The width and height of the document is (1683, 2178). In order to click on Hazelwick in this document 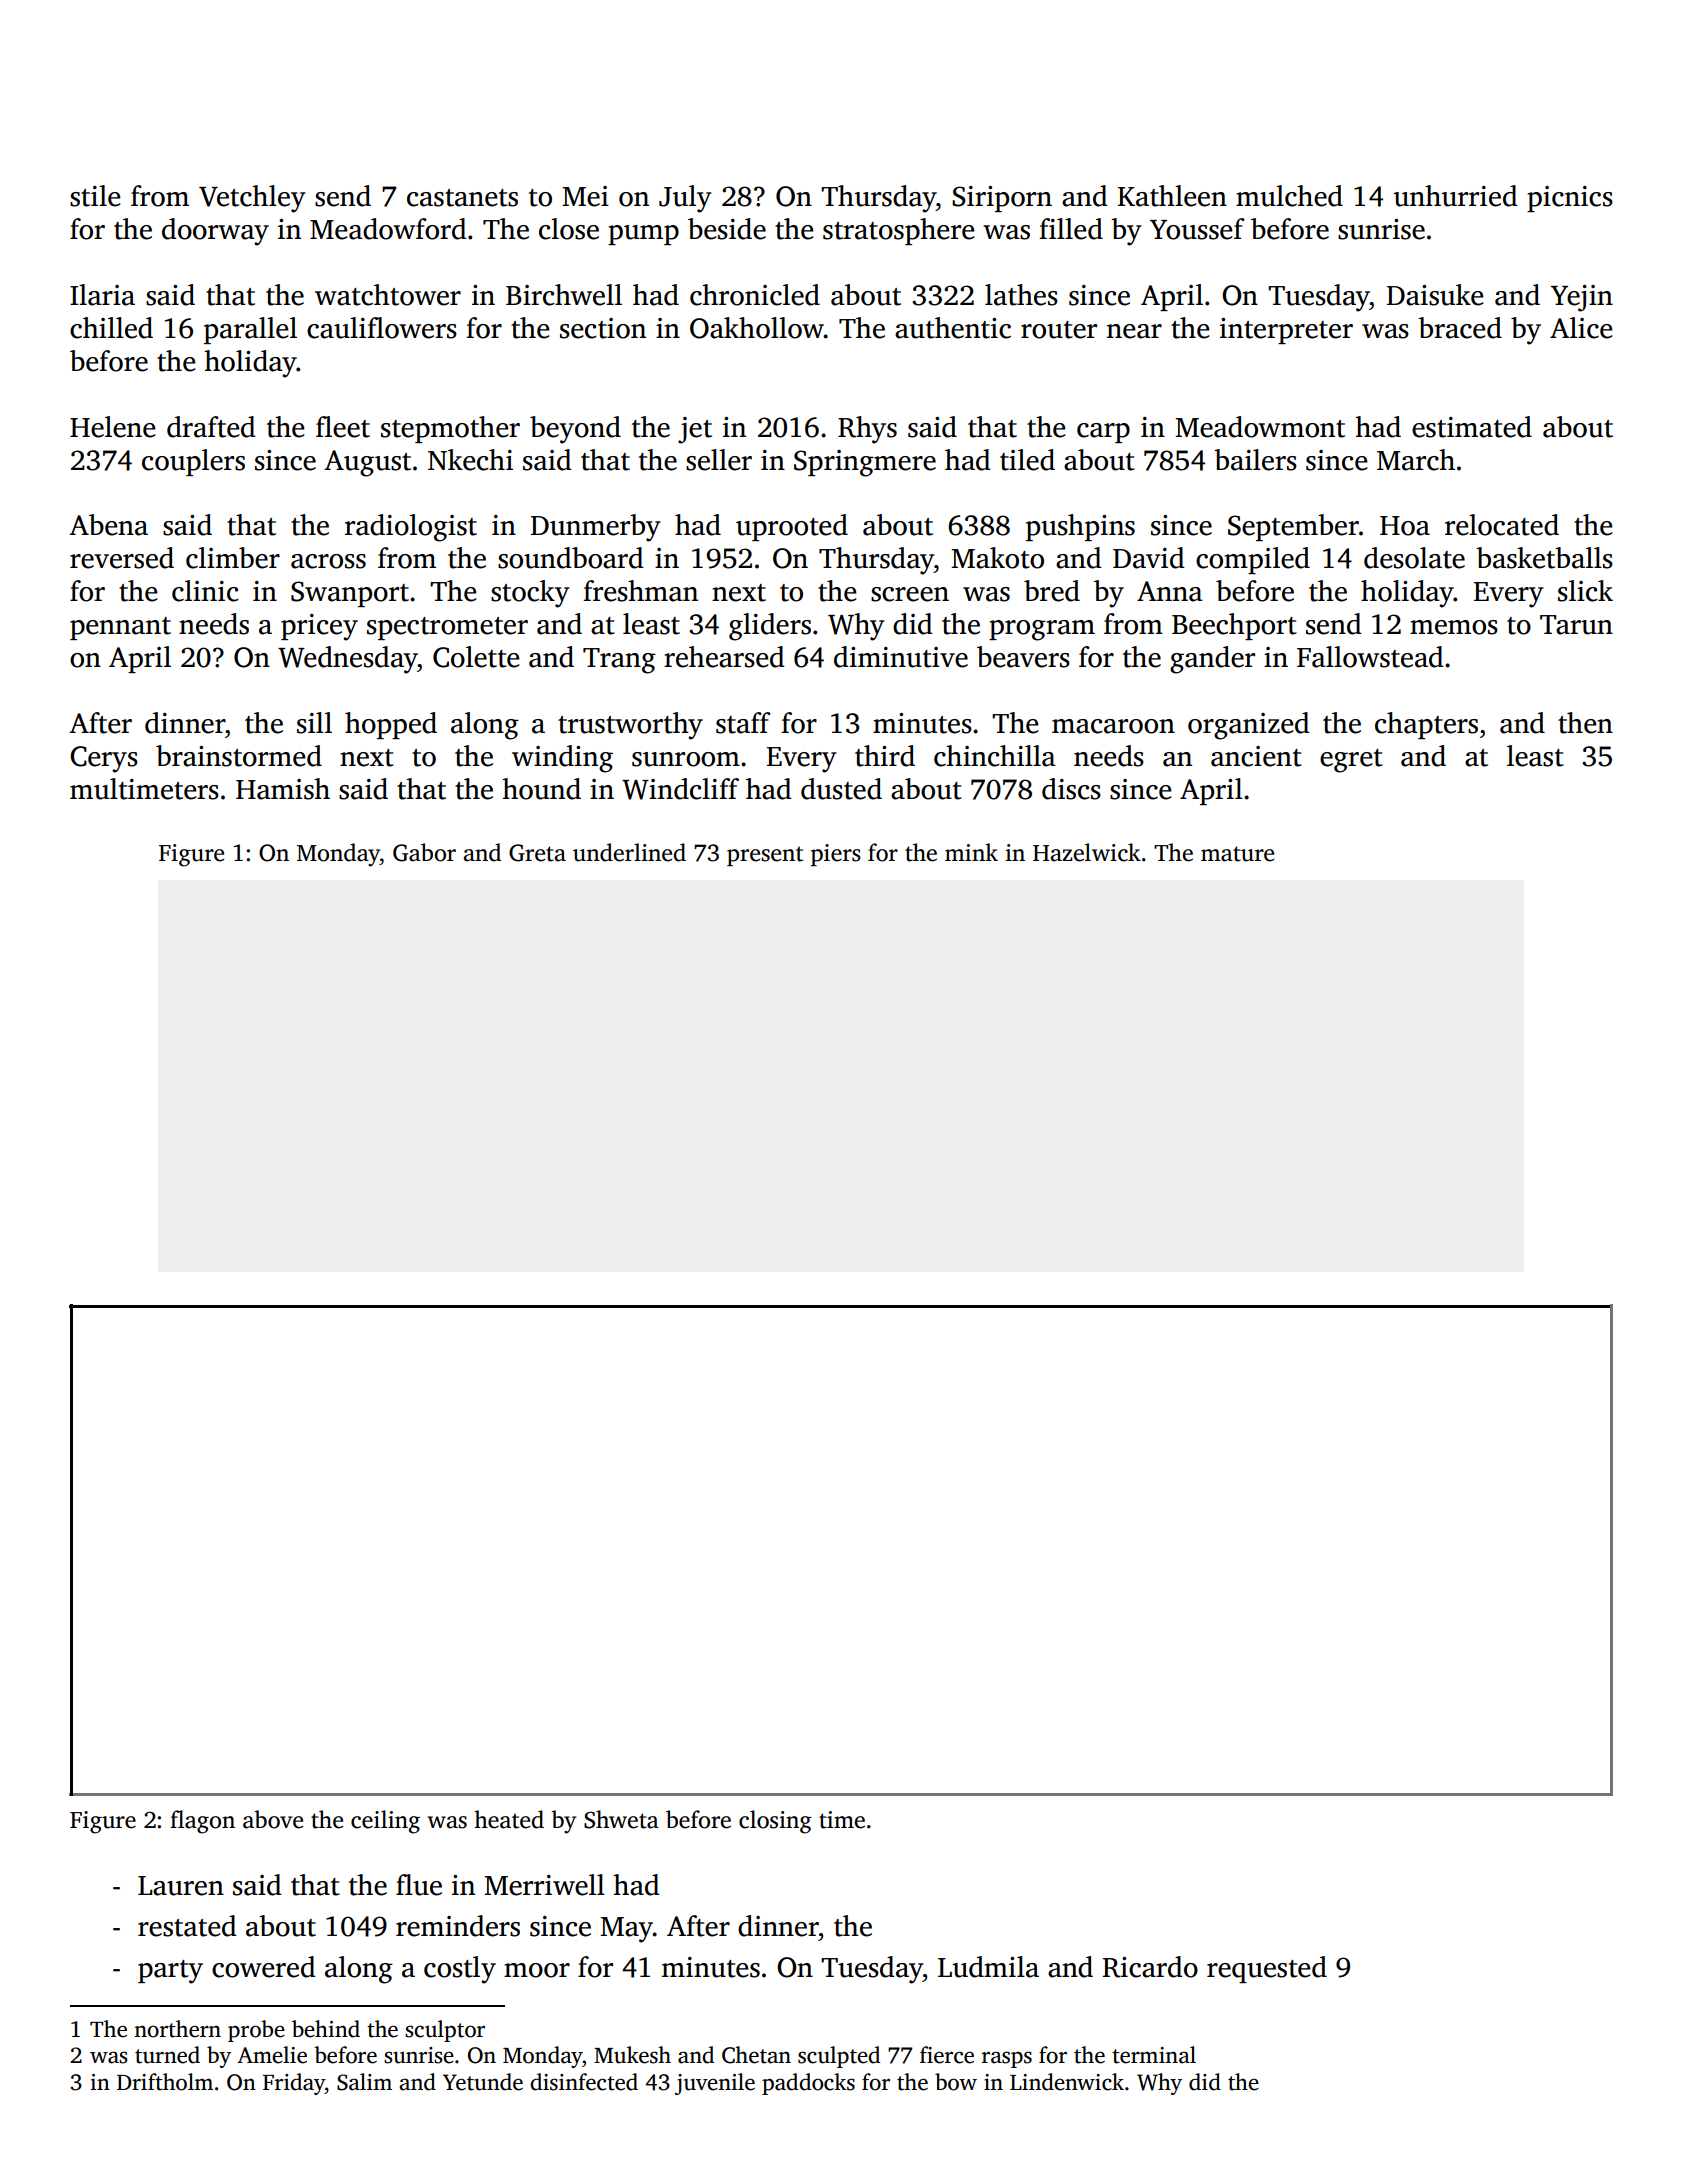, I will do `click(1087, 852)`.
